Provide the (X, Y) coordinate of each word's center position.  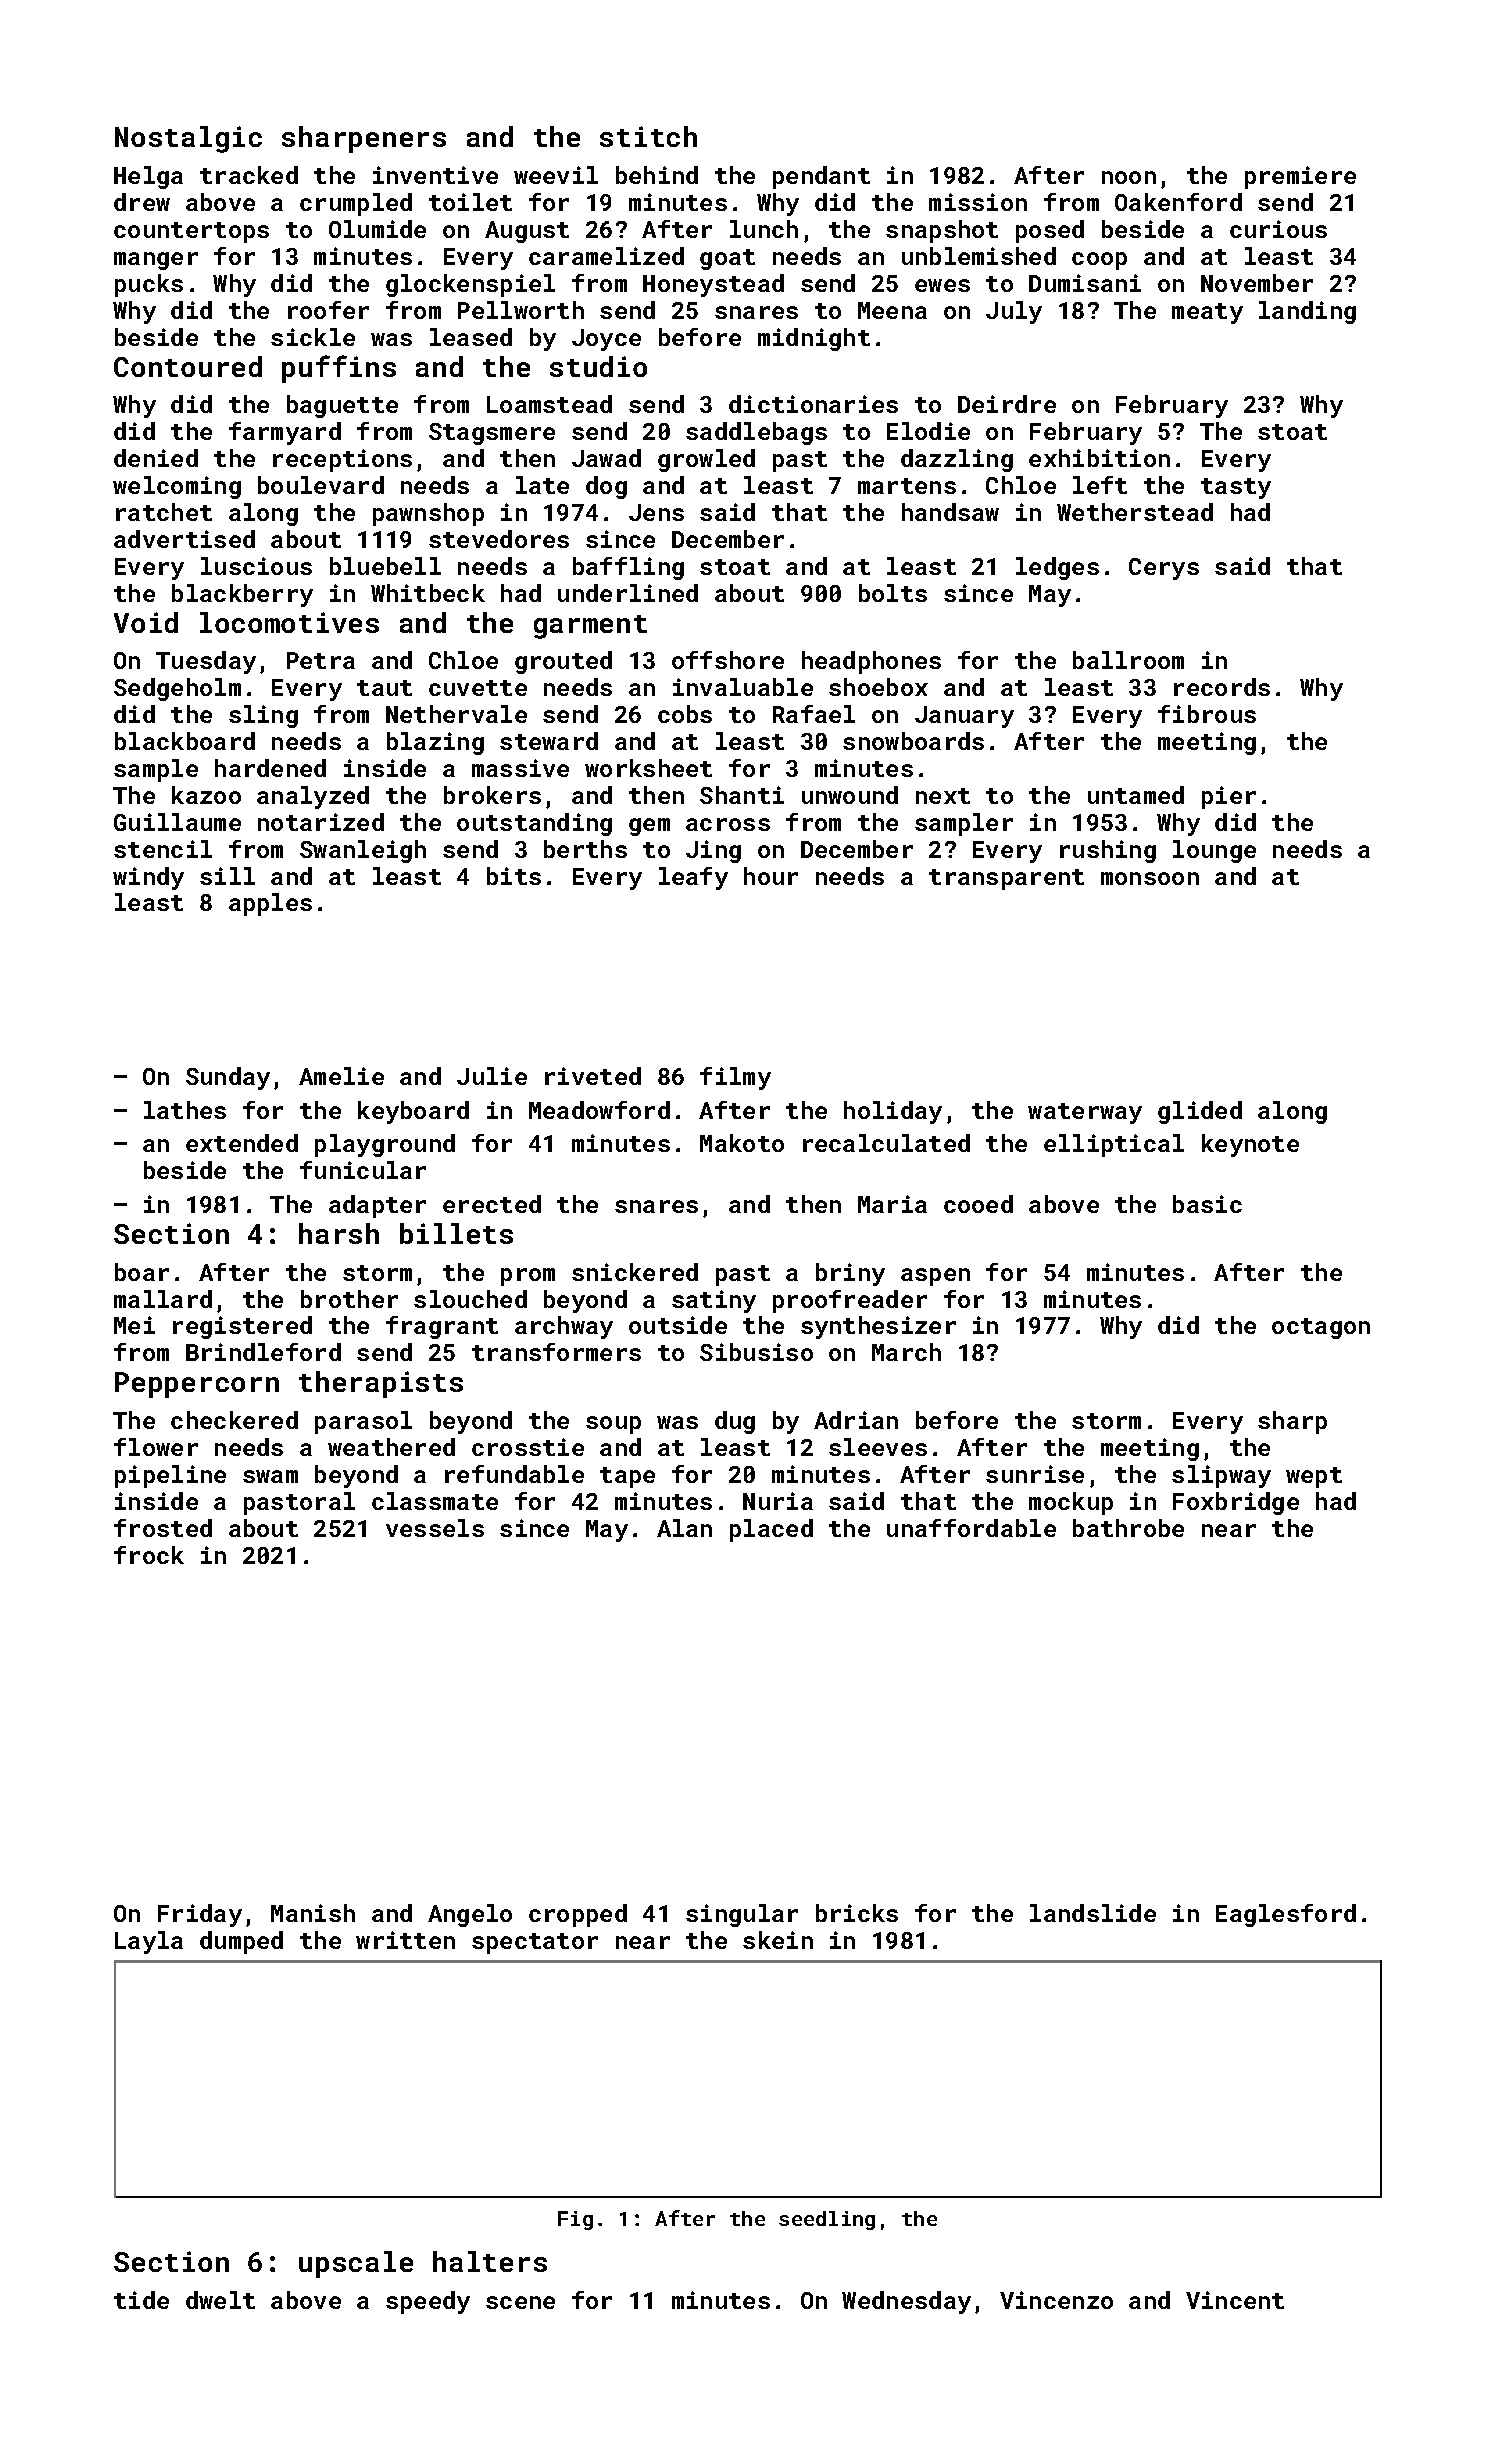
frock (149, 1555)
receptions (342, 460)
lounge (1214, 851)
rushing (1108, 851)
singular (742, 1915)
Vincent (1235, 2300)
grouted (563, 662)
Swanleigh (363, 851)
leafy (693, 878)
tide (141, 2300)
